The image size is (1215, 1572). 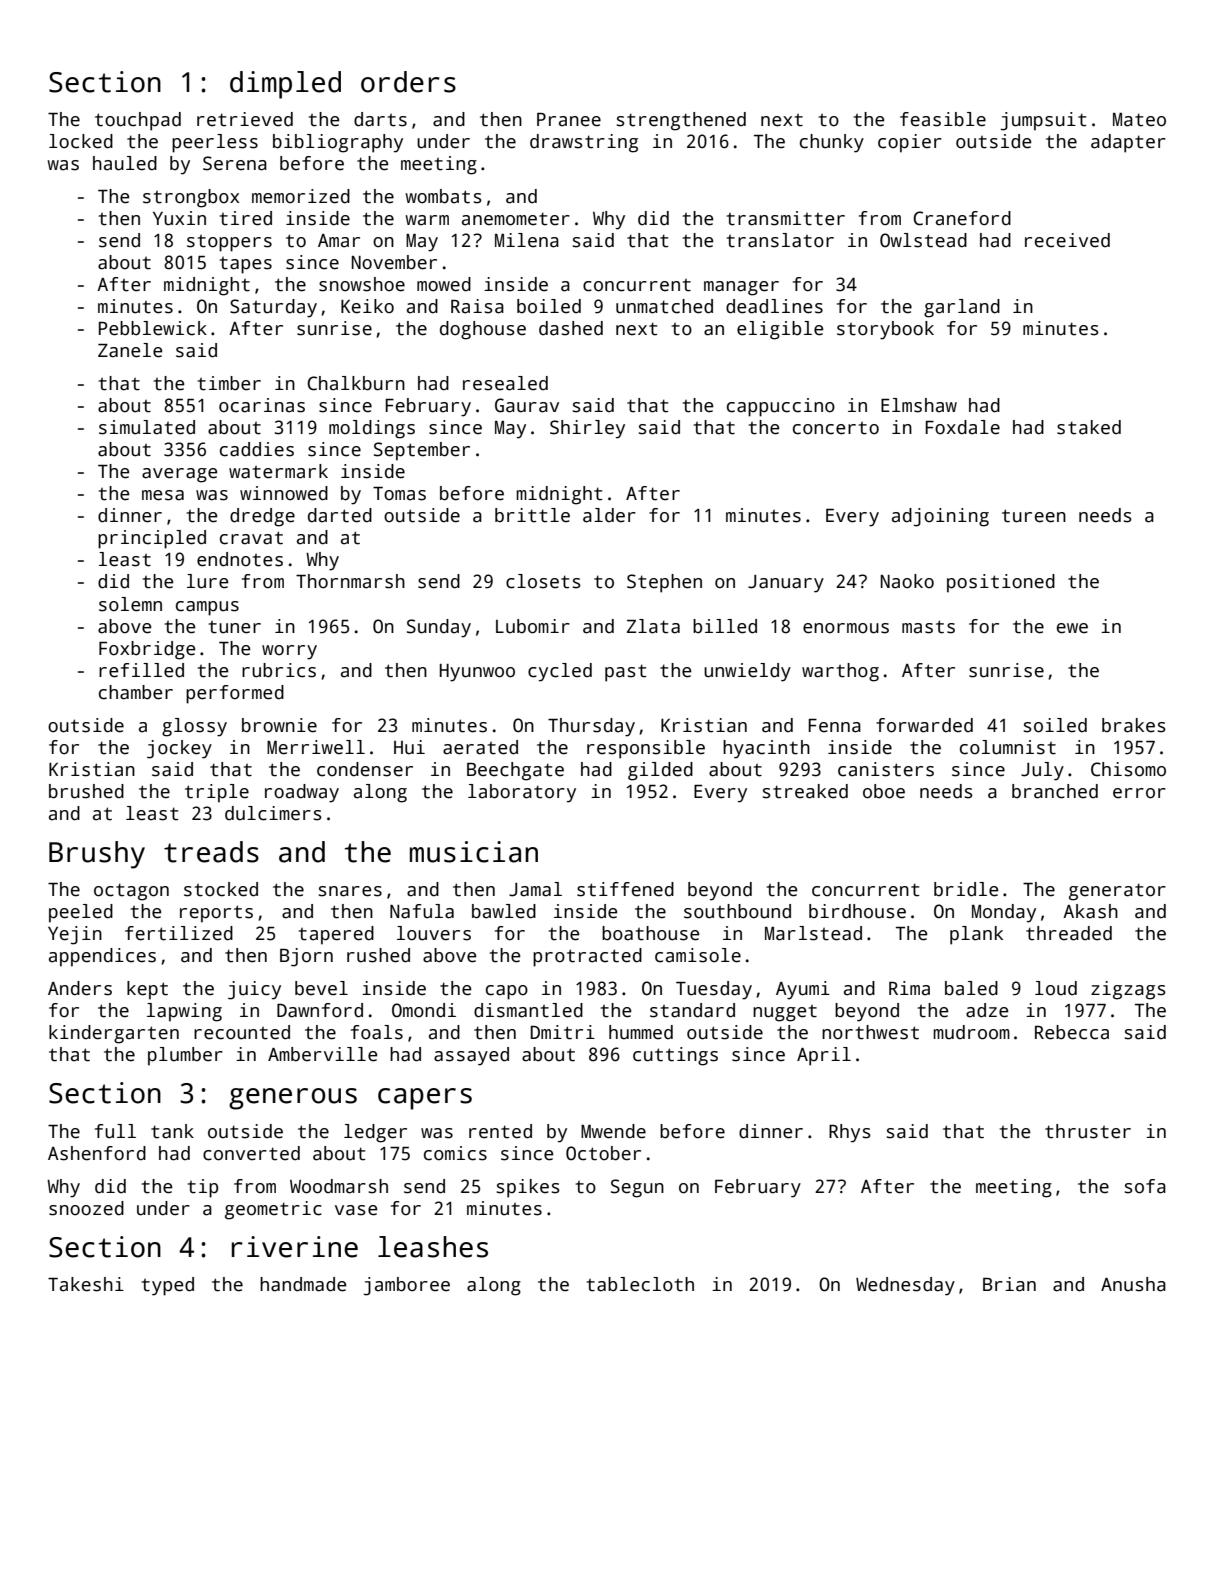 What do you see at coordinates (850, 1133) in the screenshot?
I see `Rhys` at bounding box center [850, 1133].
